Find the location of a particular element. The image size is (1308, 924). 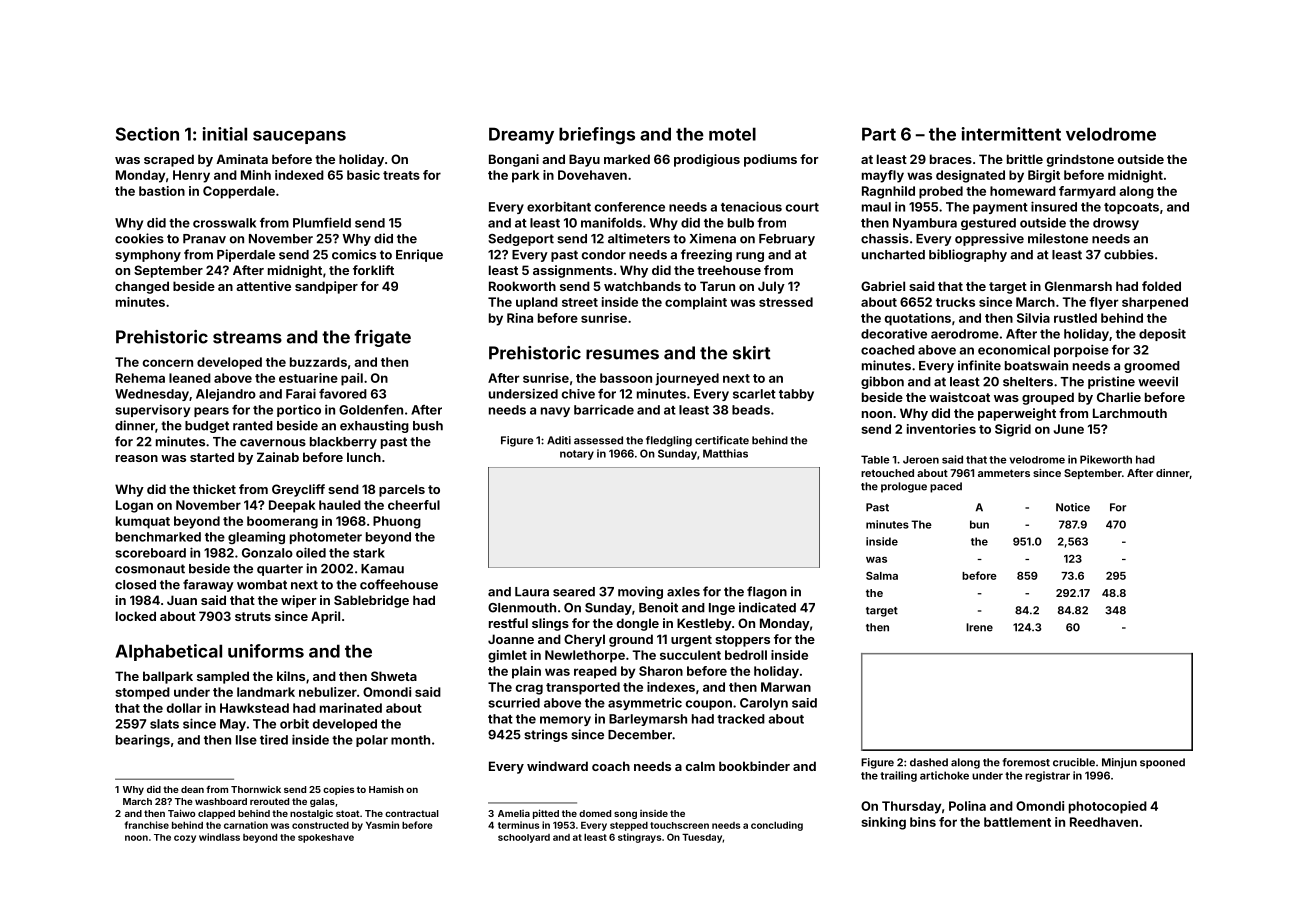

Part is located at coordinates (879, 134).
